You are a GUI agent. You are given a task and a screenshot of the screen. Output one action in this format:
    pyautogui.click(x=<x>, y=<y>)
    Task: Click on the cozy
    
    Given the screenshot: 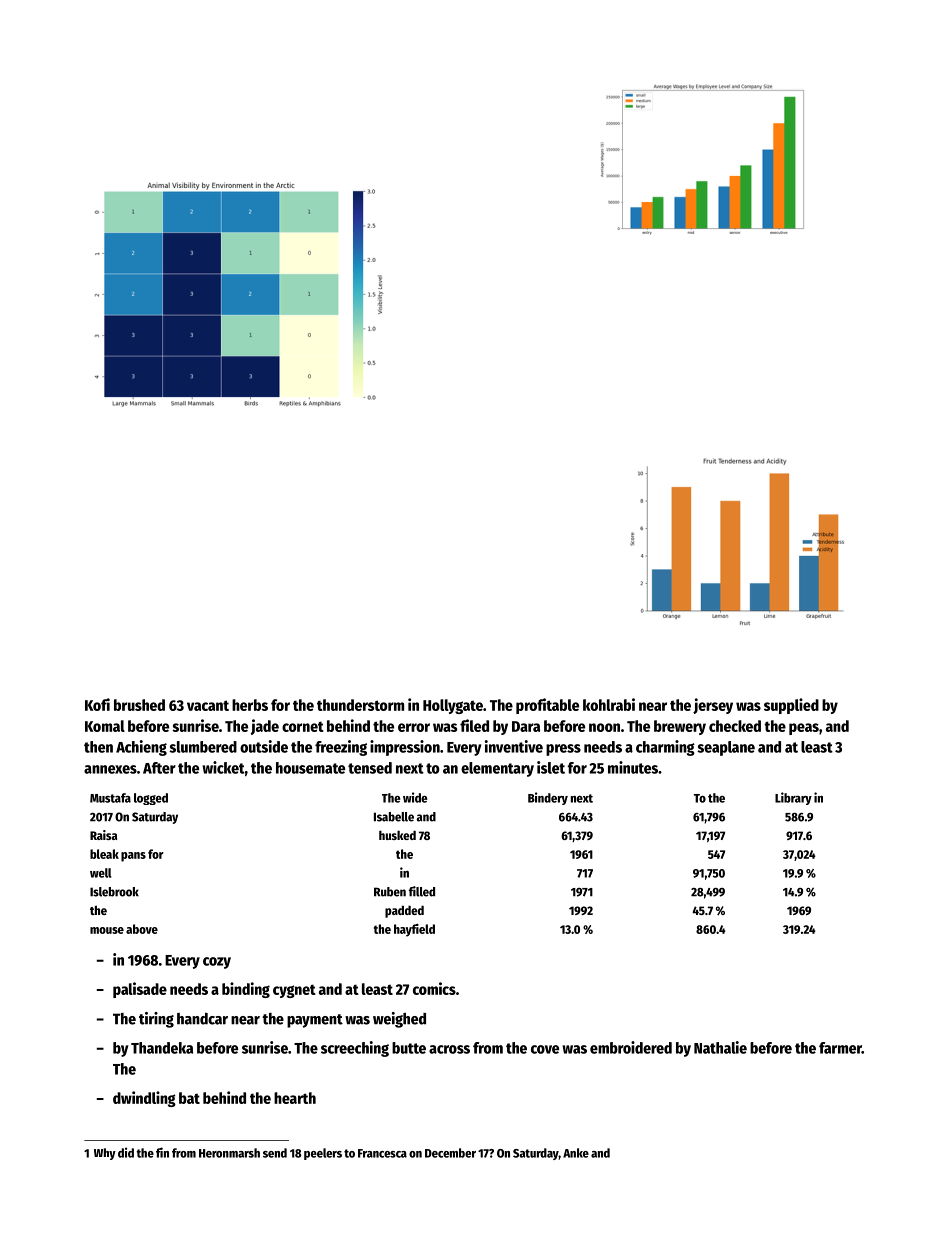 What is the action you would take?
    pyautogui.click(x=217, y=963)
